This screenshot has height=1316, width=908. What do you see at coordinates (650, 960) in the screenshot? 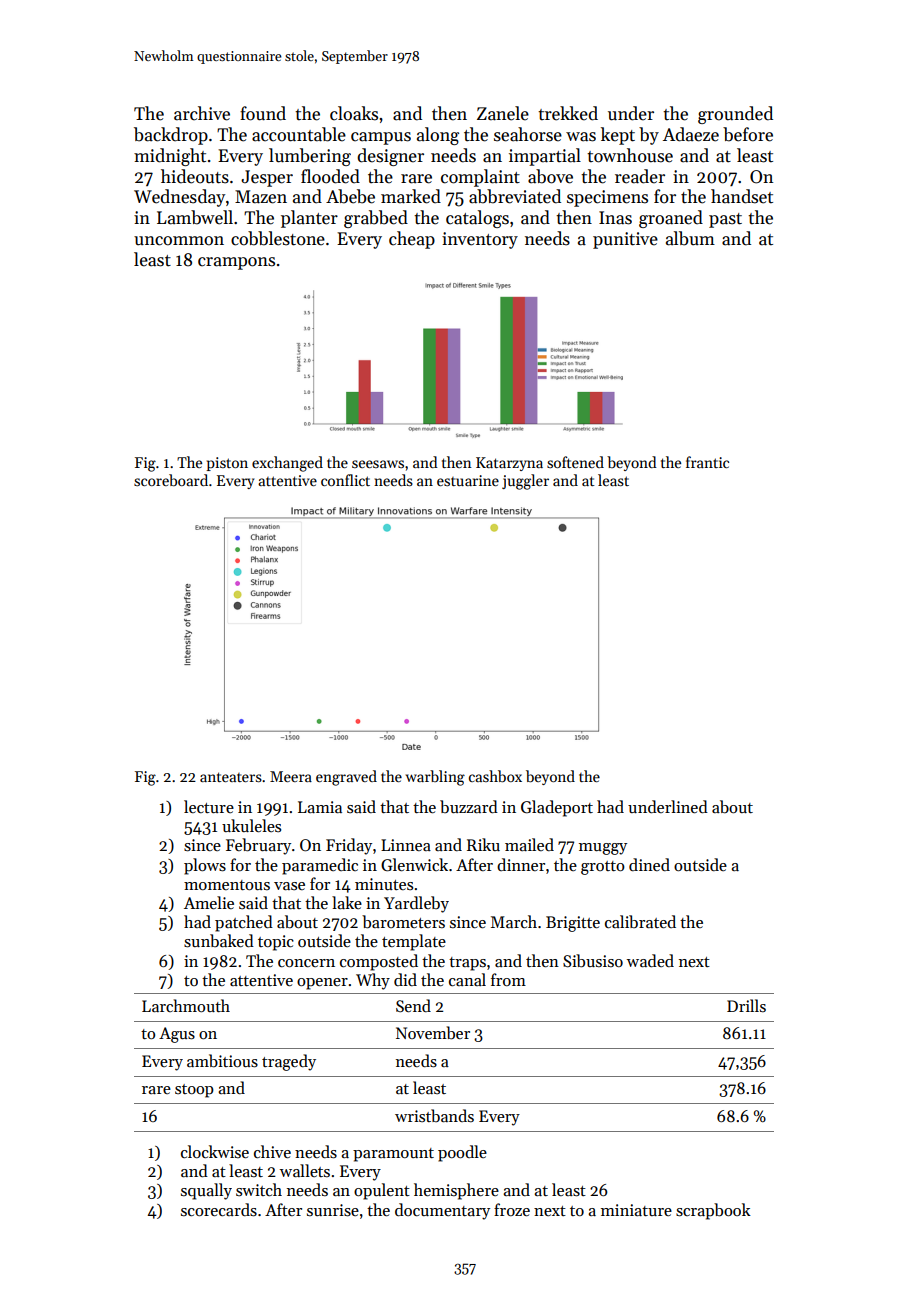
I see `waded` at bounding box center [650, 960].
